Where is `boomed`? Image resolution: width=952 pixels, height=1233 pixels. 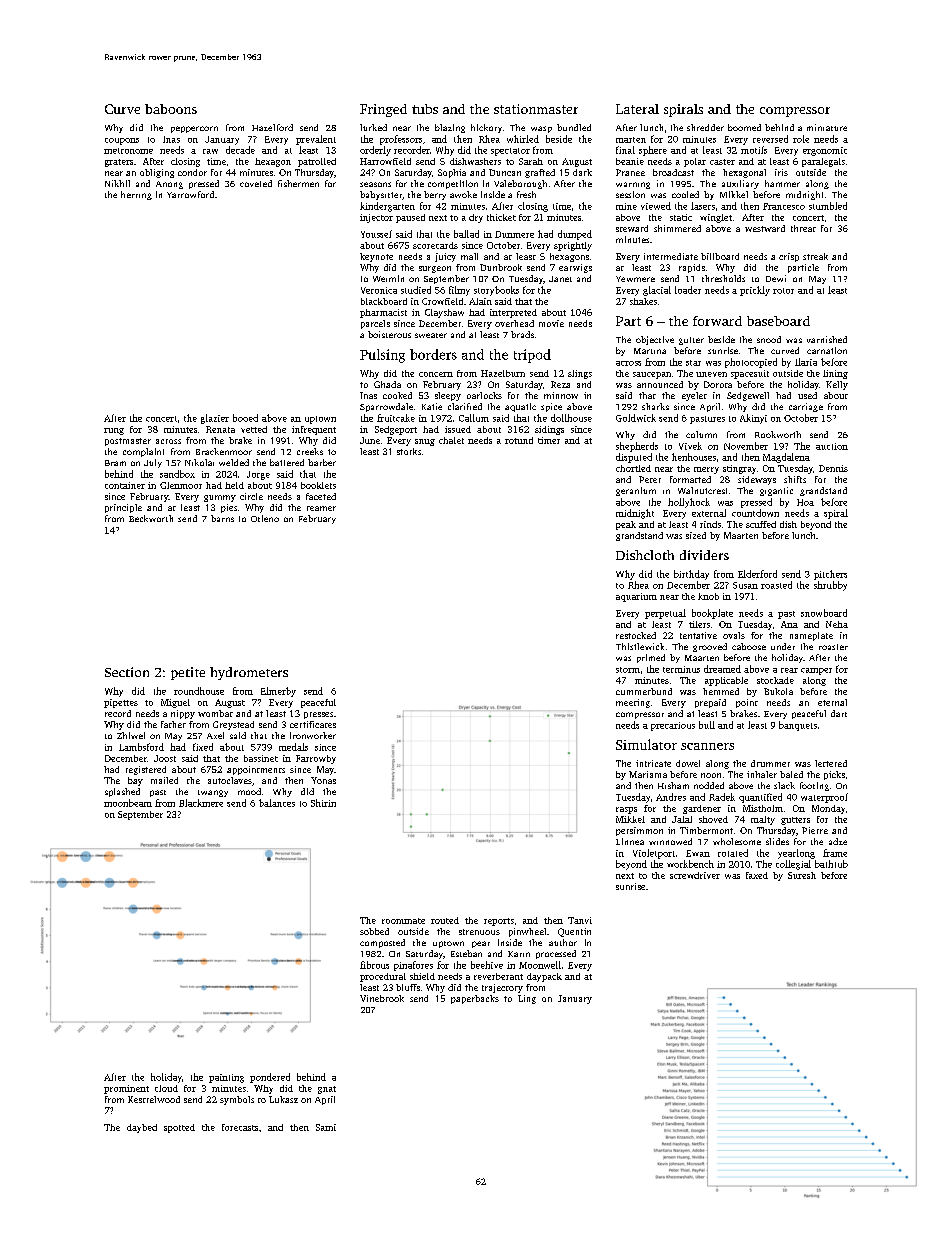
boomed is located at coordinates (744, 127).
